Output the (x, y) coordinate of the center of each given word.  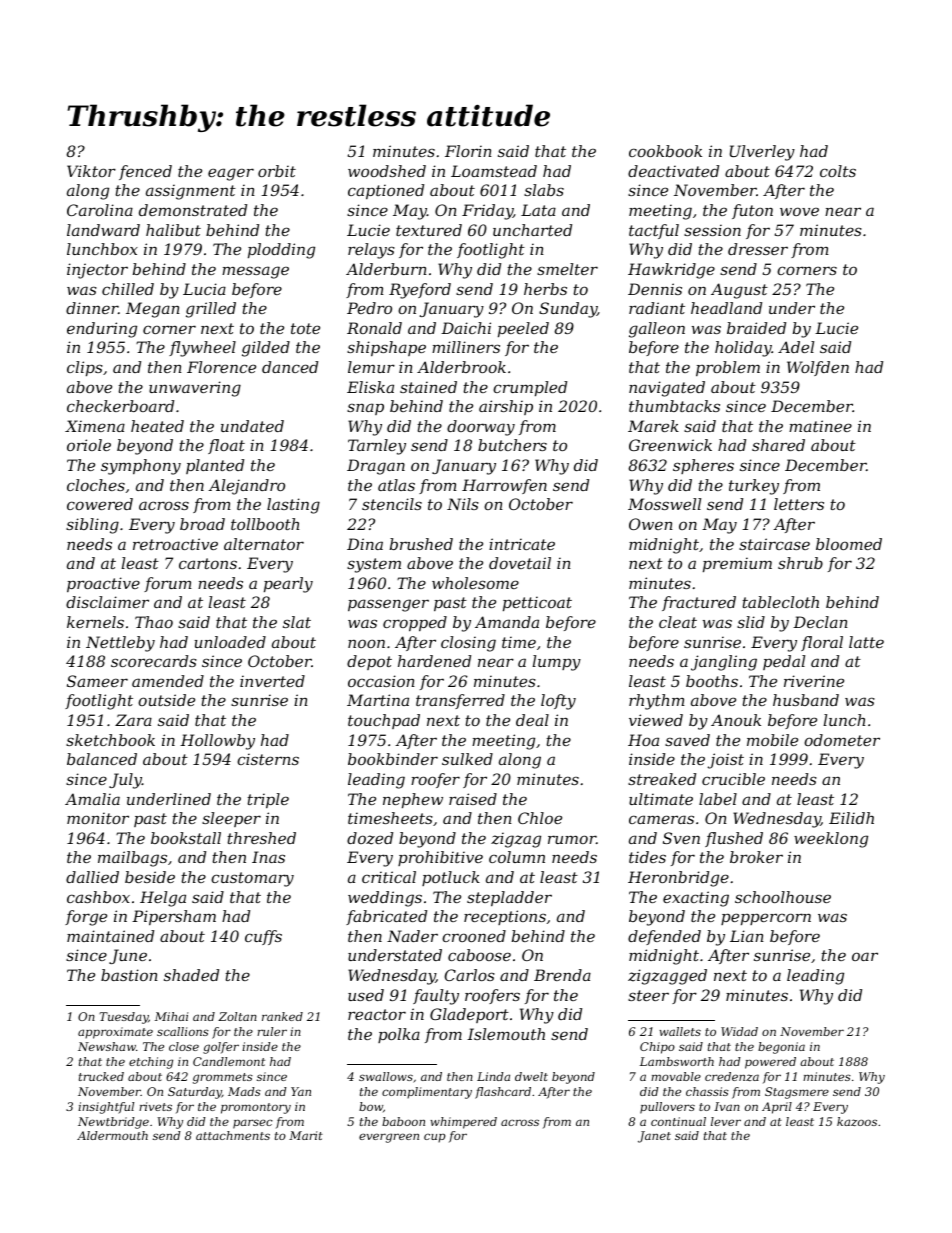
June (128, 956)
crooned (474, 936)
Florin (468, 151)
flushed (734, 839)
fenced (145, 172)
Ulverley (762, 153)
